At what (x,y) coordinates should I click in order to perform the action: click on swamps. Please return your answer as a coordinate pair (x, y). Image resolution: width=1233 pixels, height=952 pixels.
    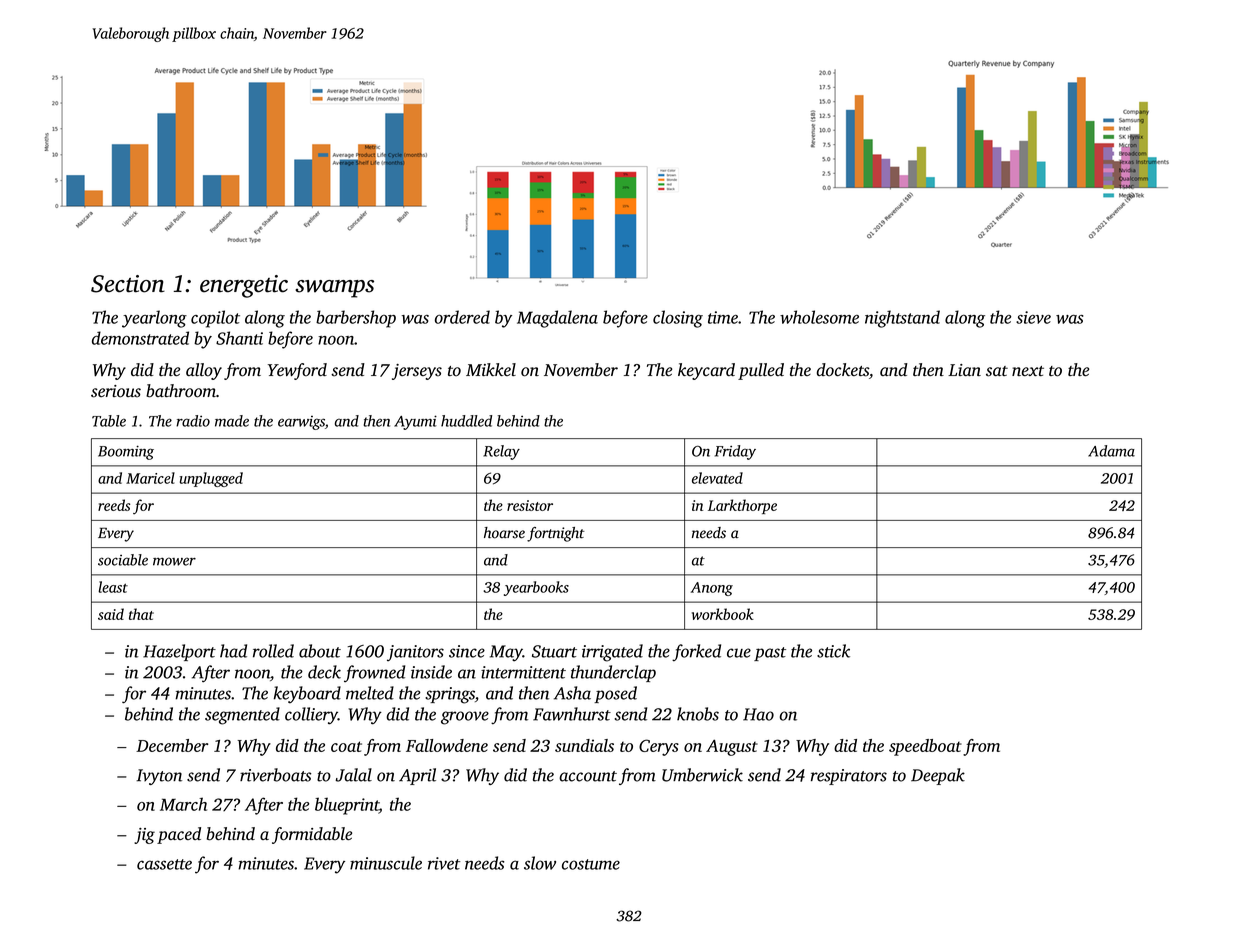
    Looking at the image, I should click on (334, 289).
